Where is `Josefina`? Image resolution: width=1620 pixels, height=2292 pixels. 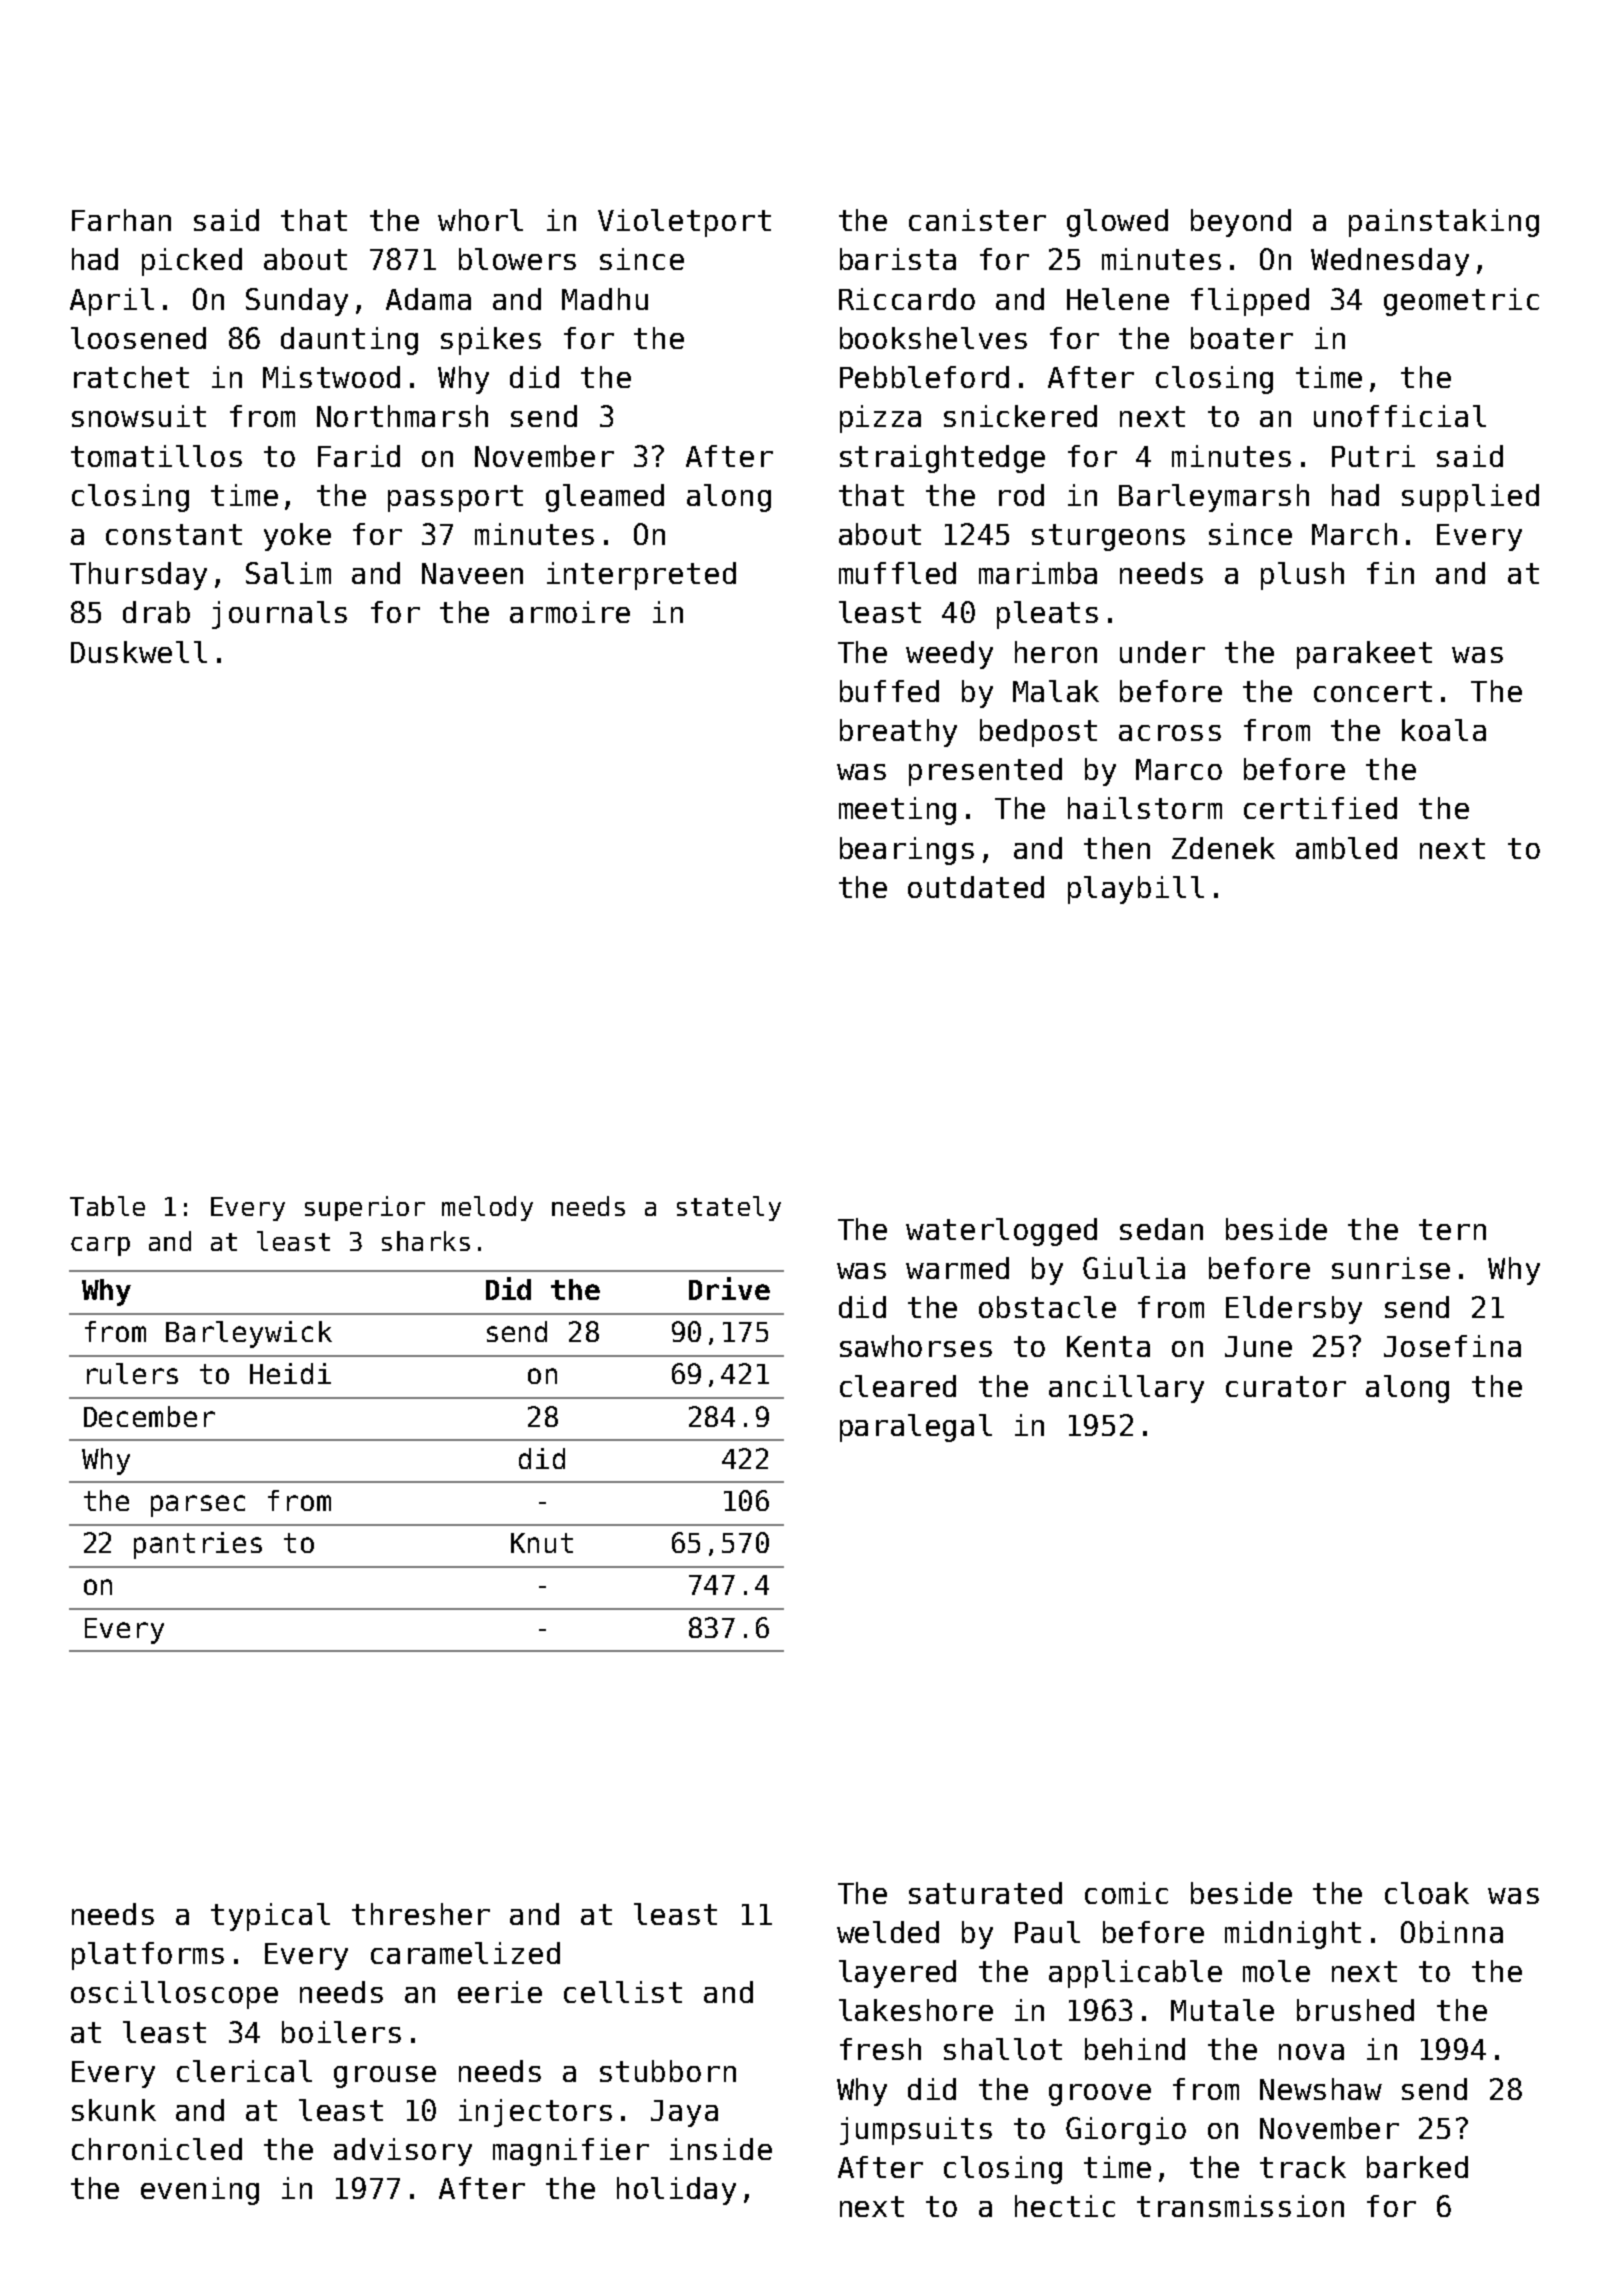 Josefina is located at coordinates (1452, 1346).
